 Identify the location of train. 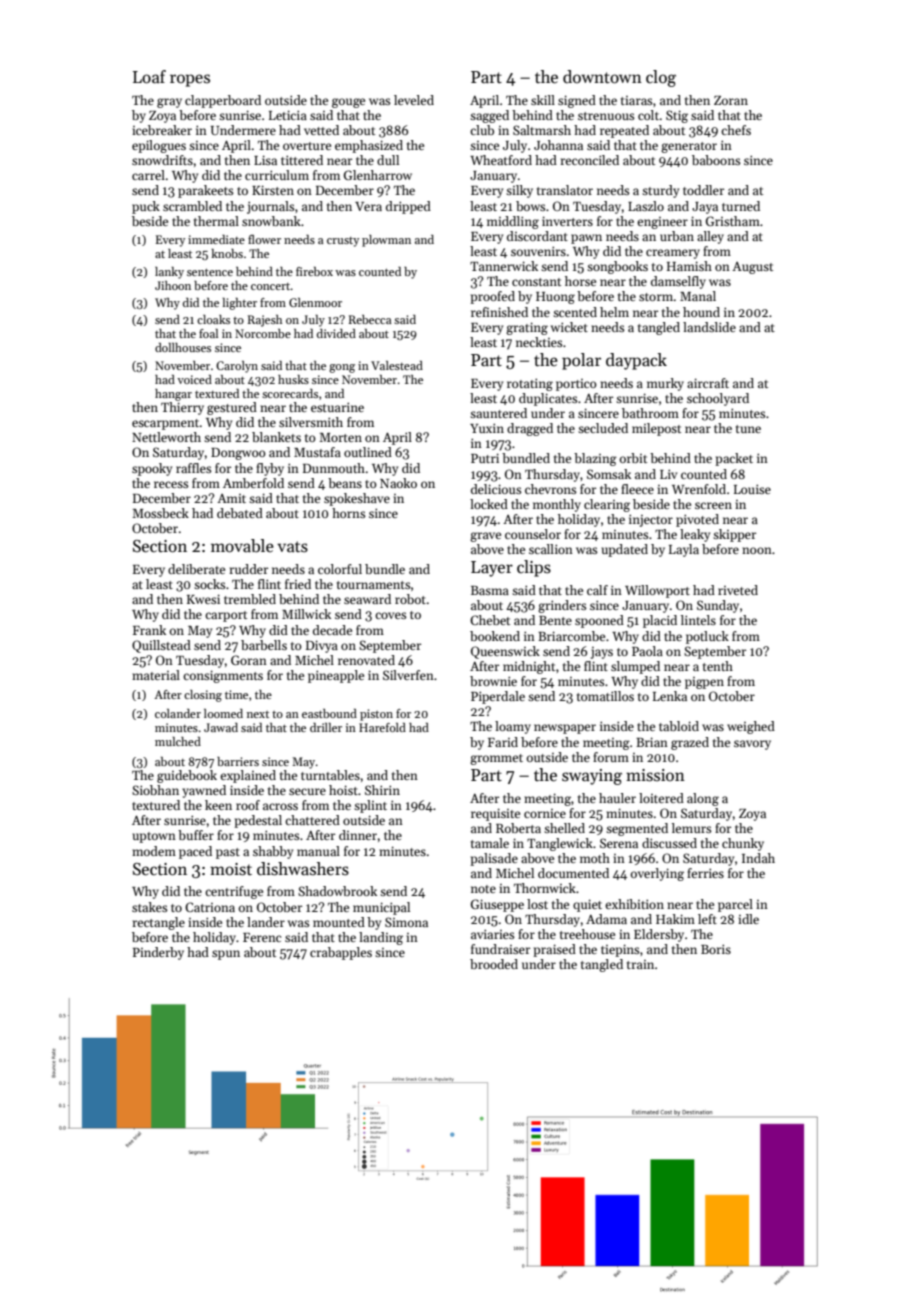
(640, 964).
